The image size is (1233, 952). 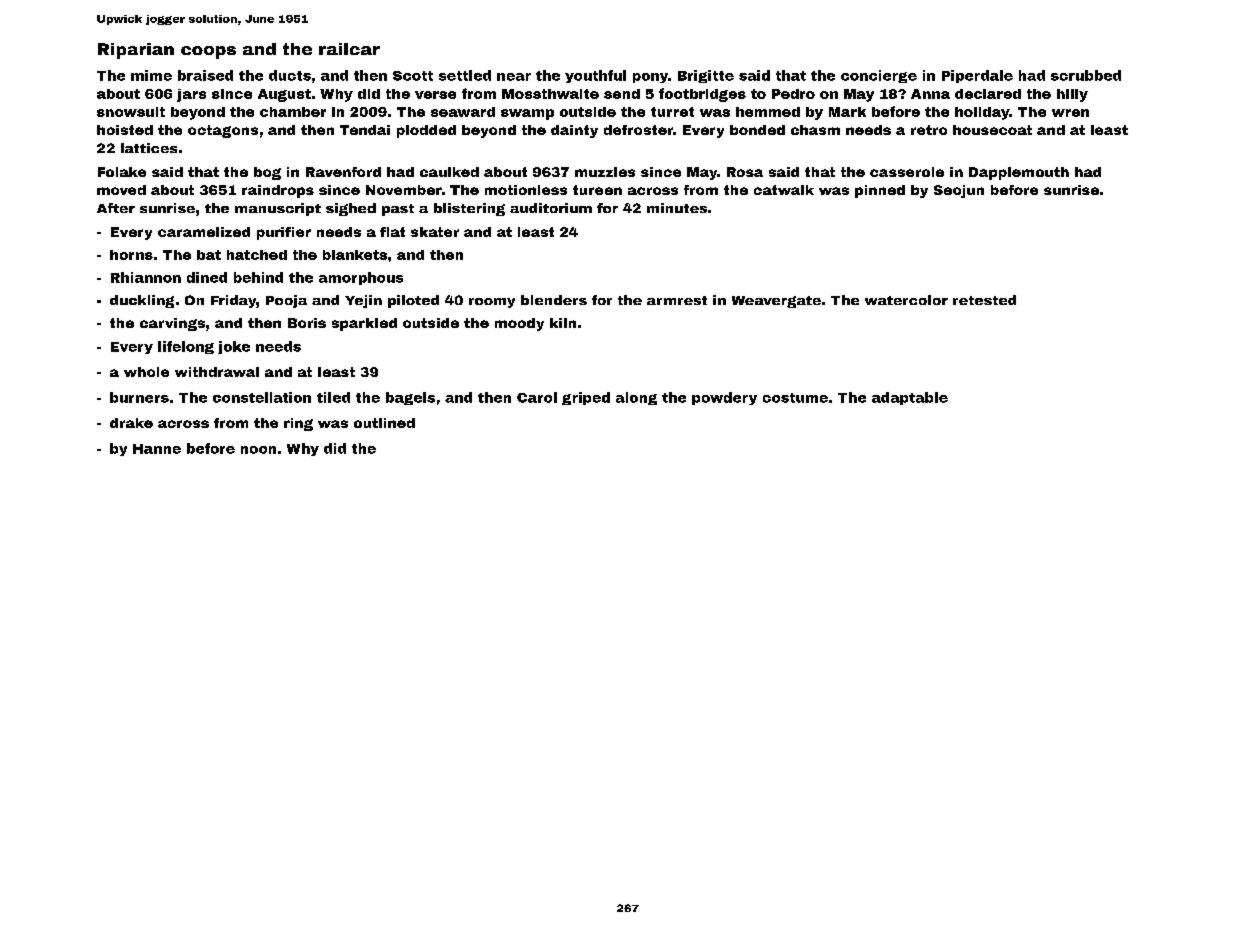 What do you see at coordinates (258, 450) in the page?
I see `noon` at bounding box center [258, 450].
